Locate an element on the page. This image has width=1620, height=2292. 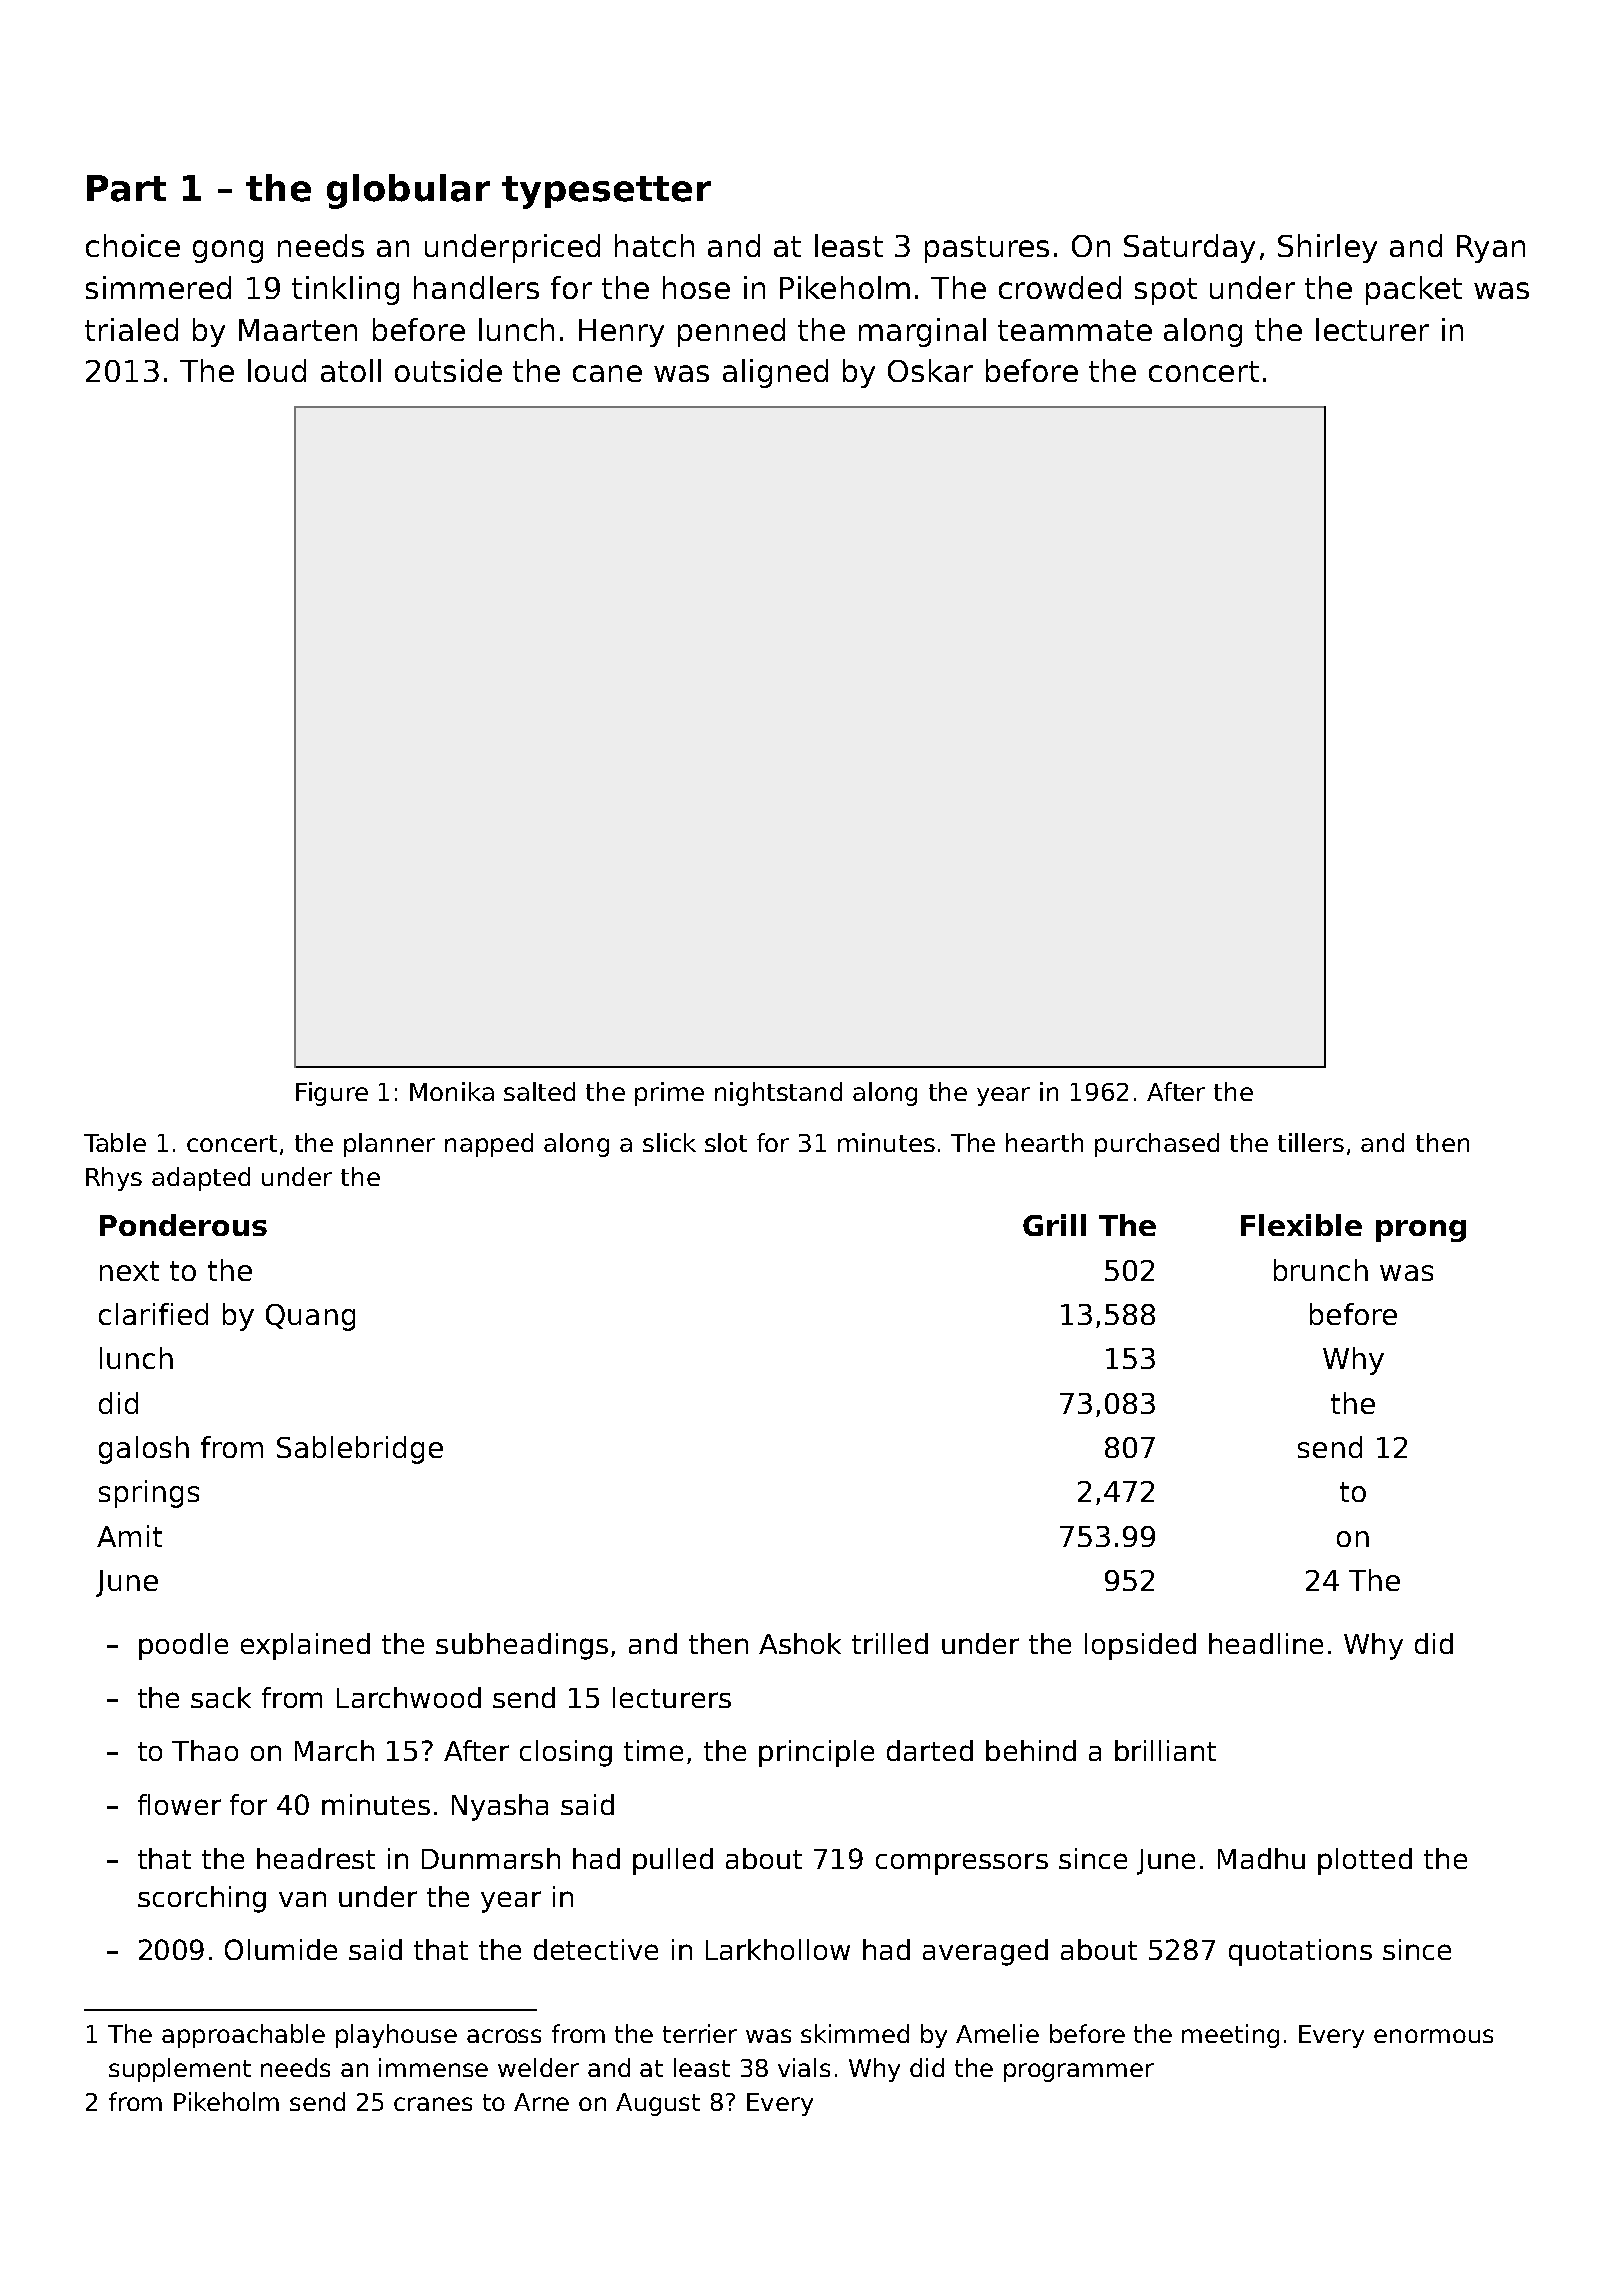
scorching is located at coordinates (202, 1899).
